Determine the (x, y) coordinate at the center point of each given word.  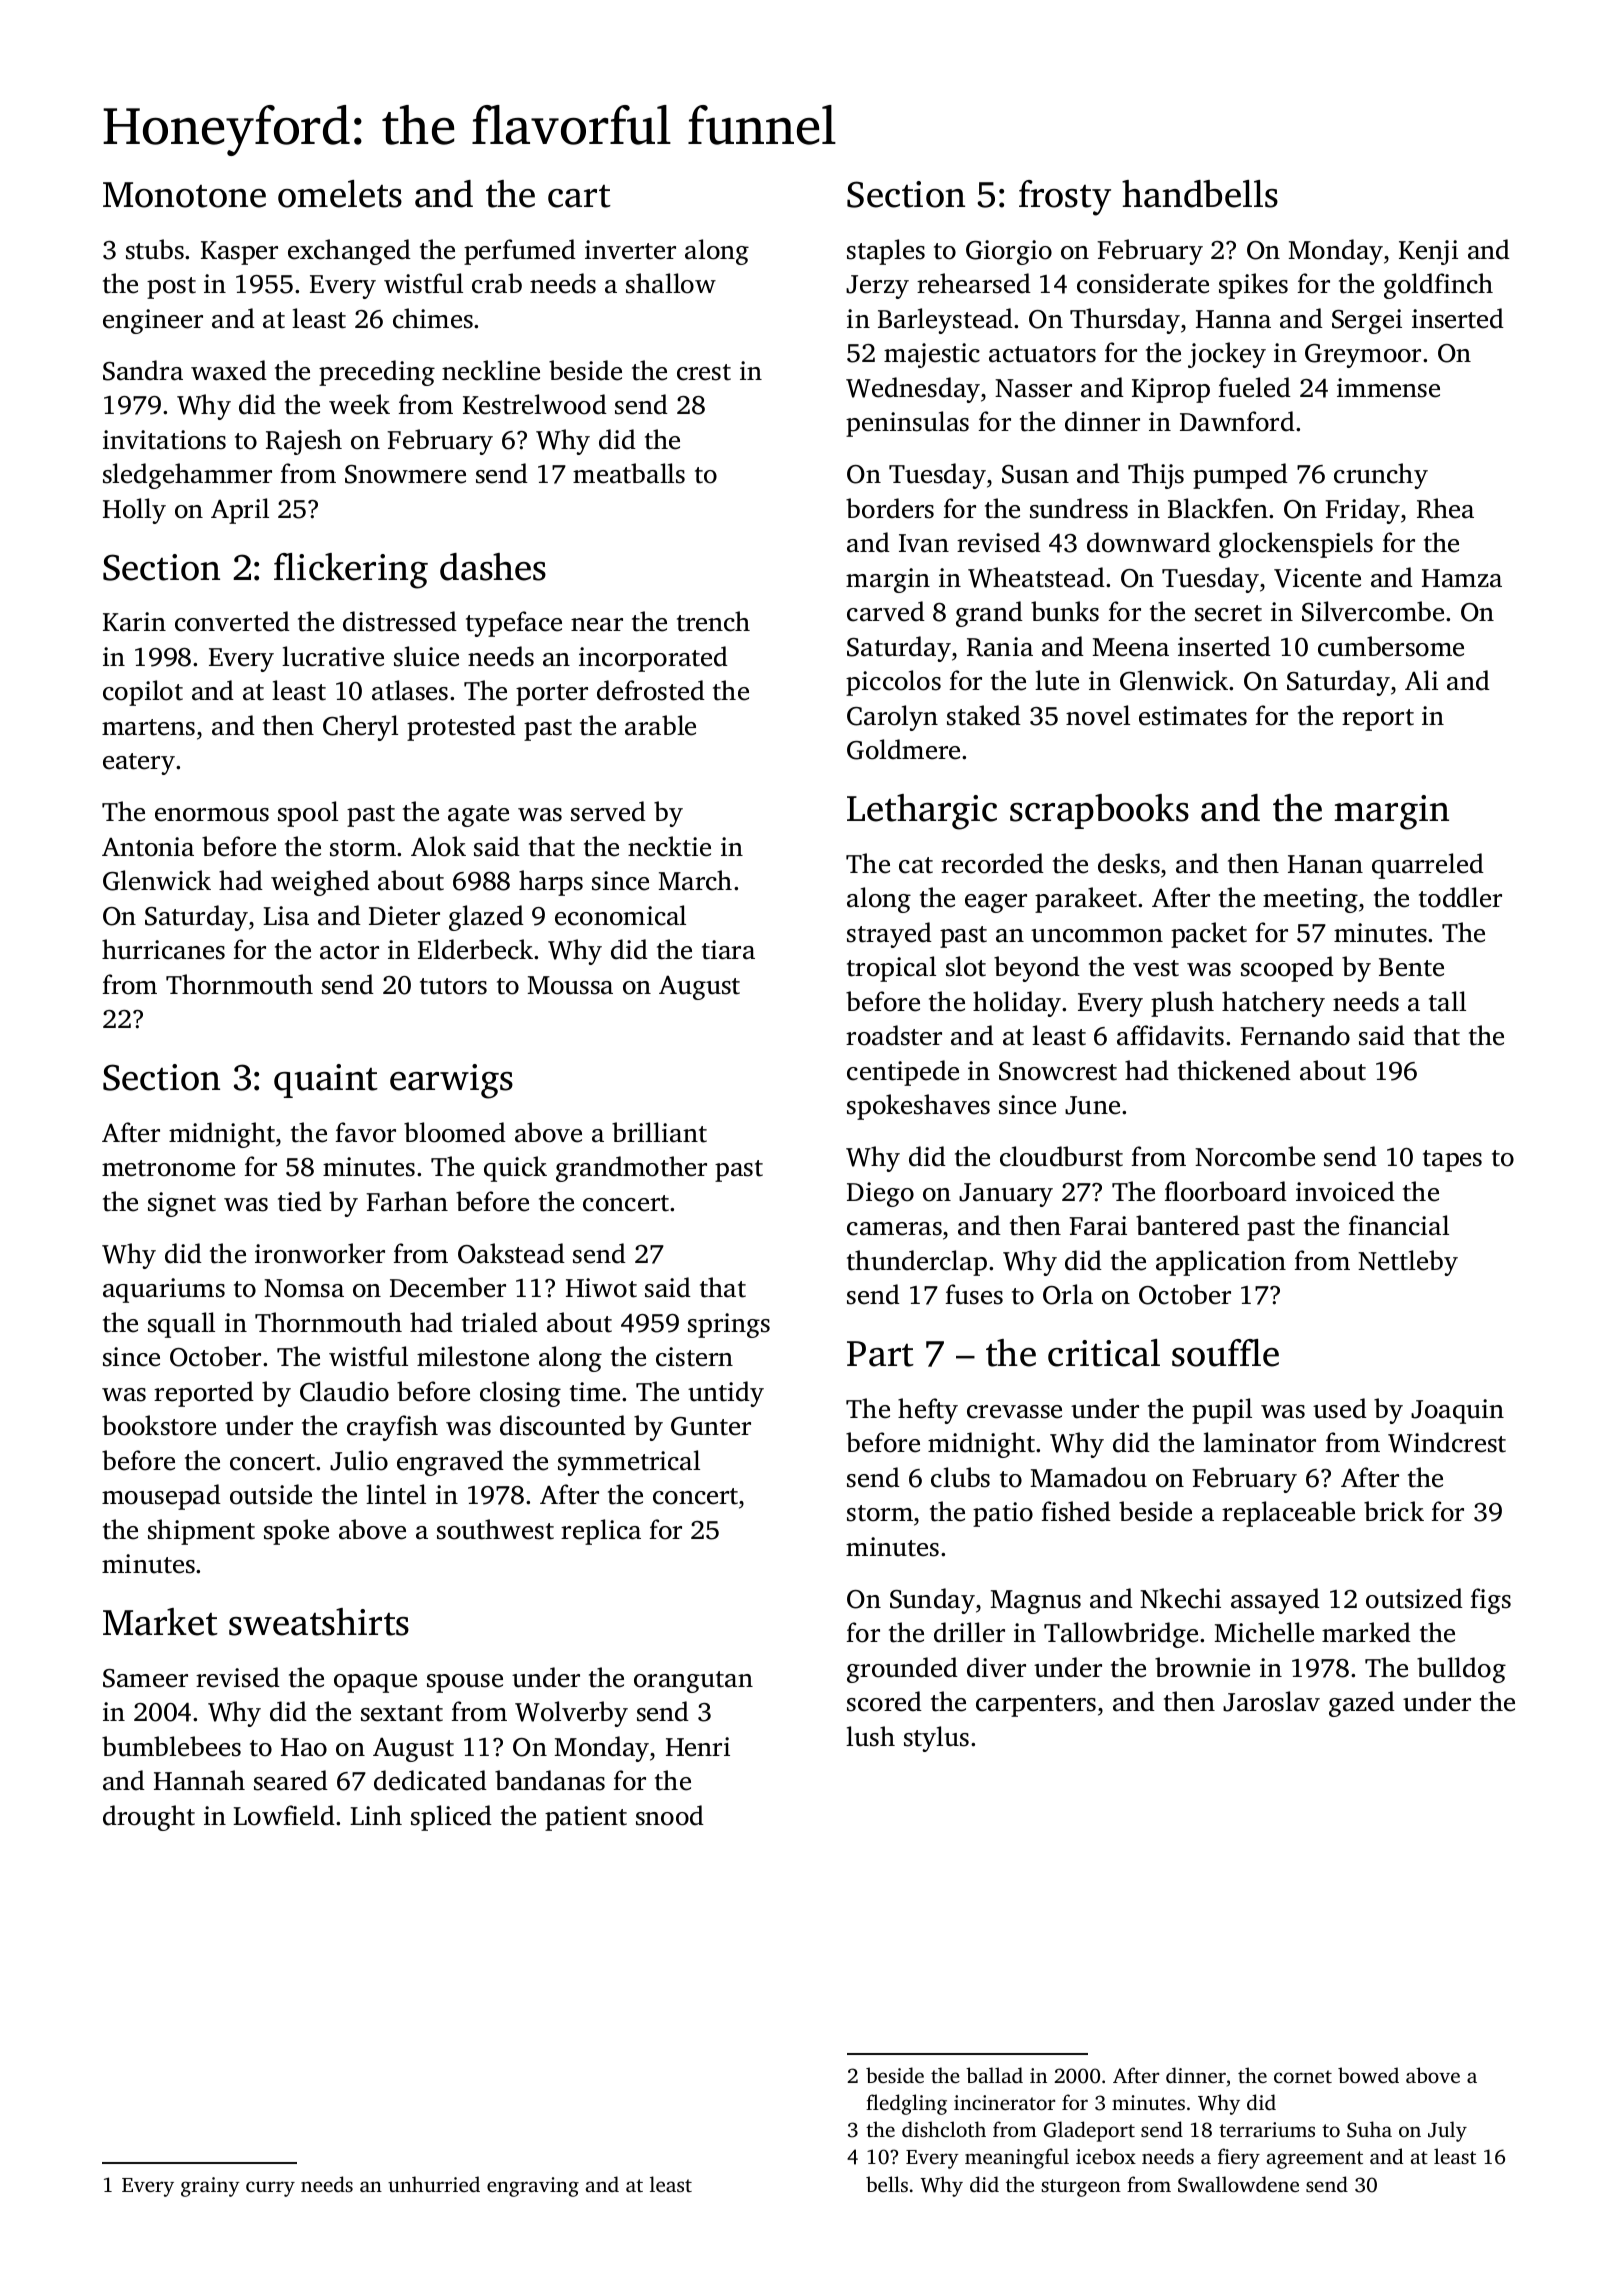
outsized (1414, 1598)
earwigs (451, 1081)
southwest (495, 1529)
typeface (514, 624)
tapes (1452, 1161)
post (171, 288)
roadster (894, 1035)
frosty (1065, 198)
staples (886, 252)
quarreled (1428, 866)
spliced (451, 1818)
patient (586, 1818)
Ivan (924, 543)
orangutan (693, 1682)
